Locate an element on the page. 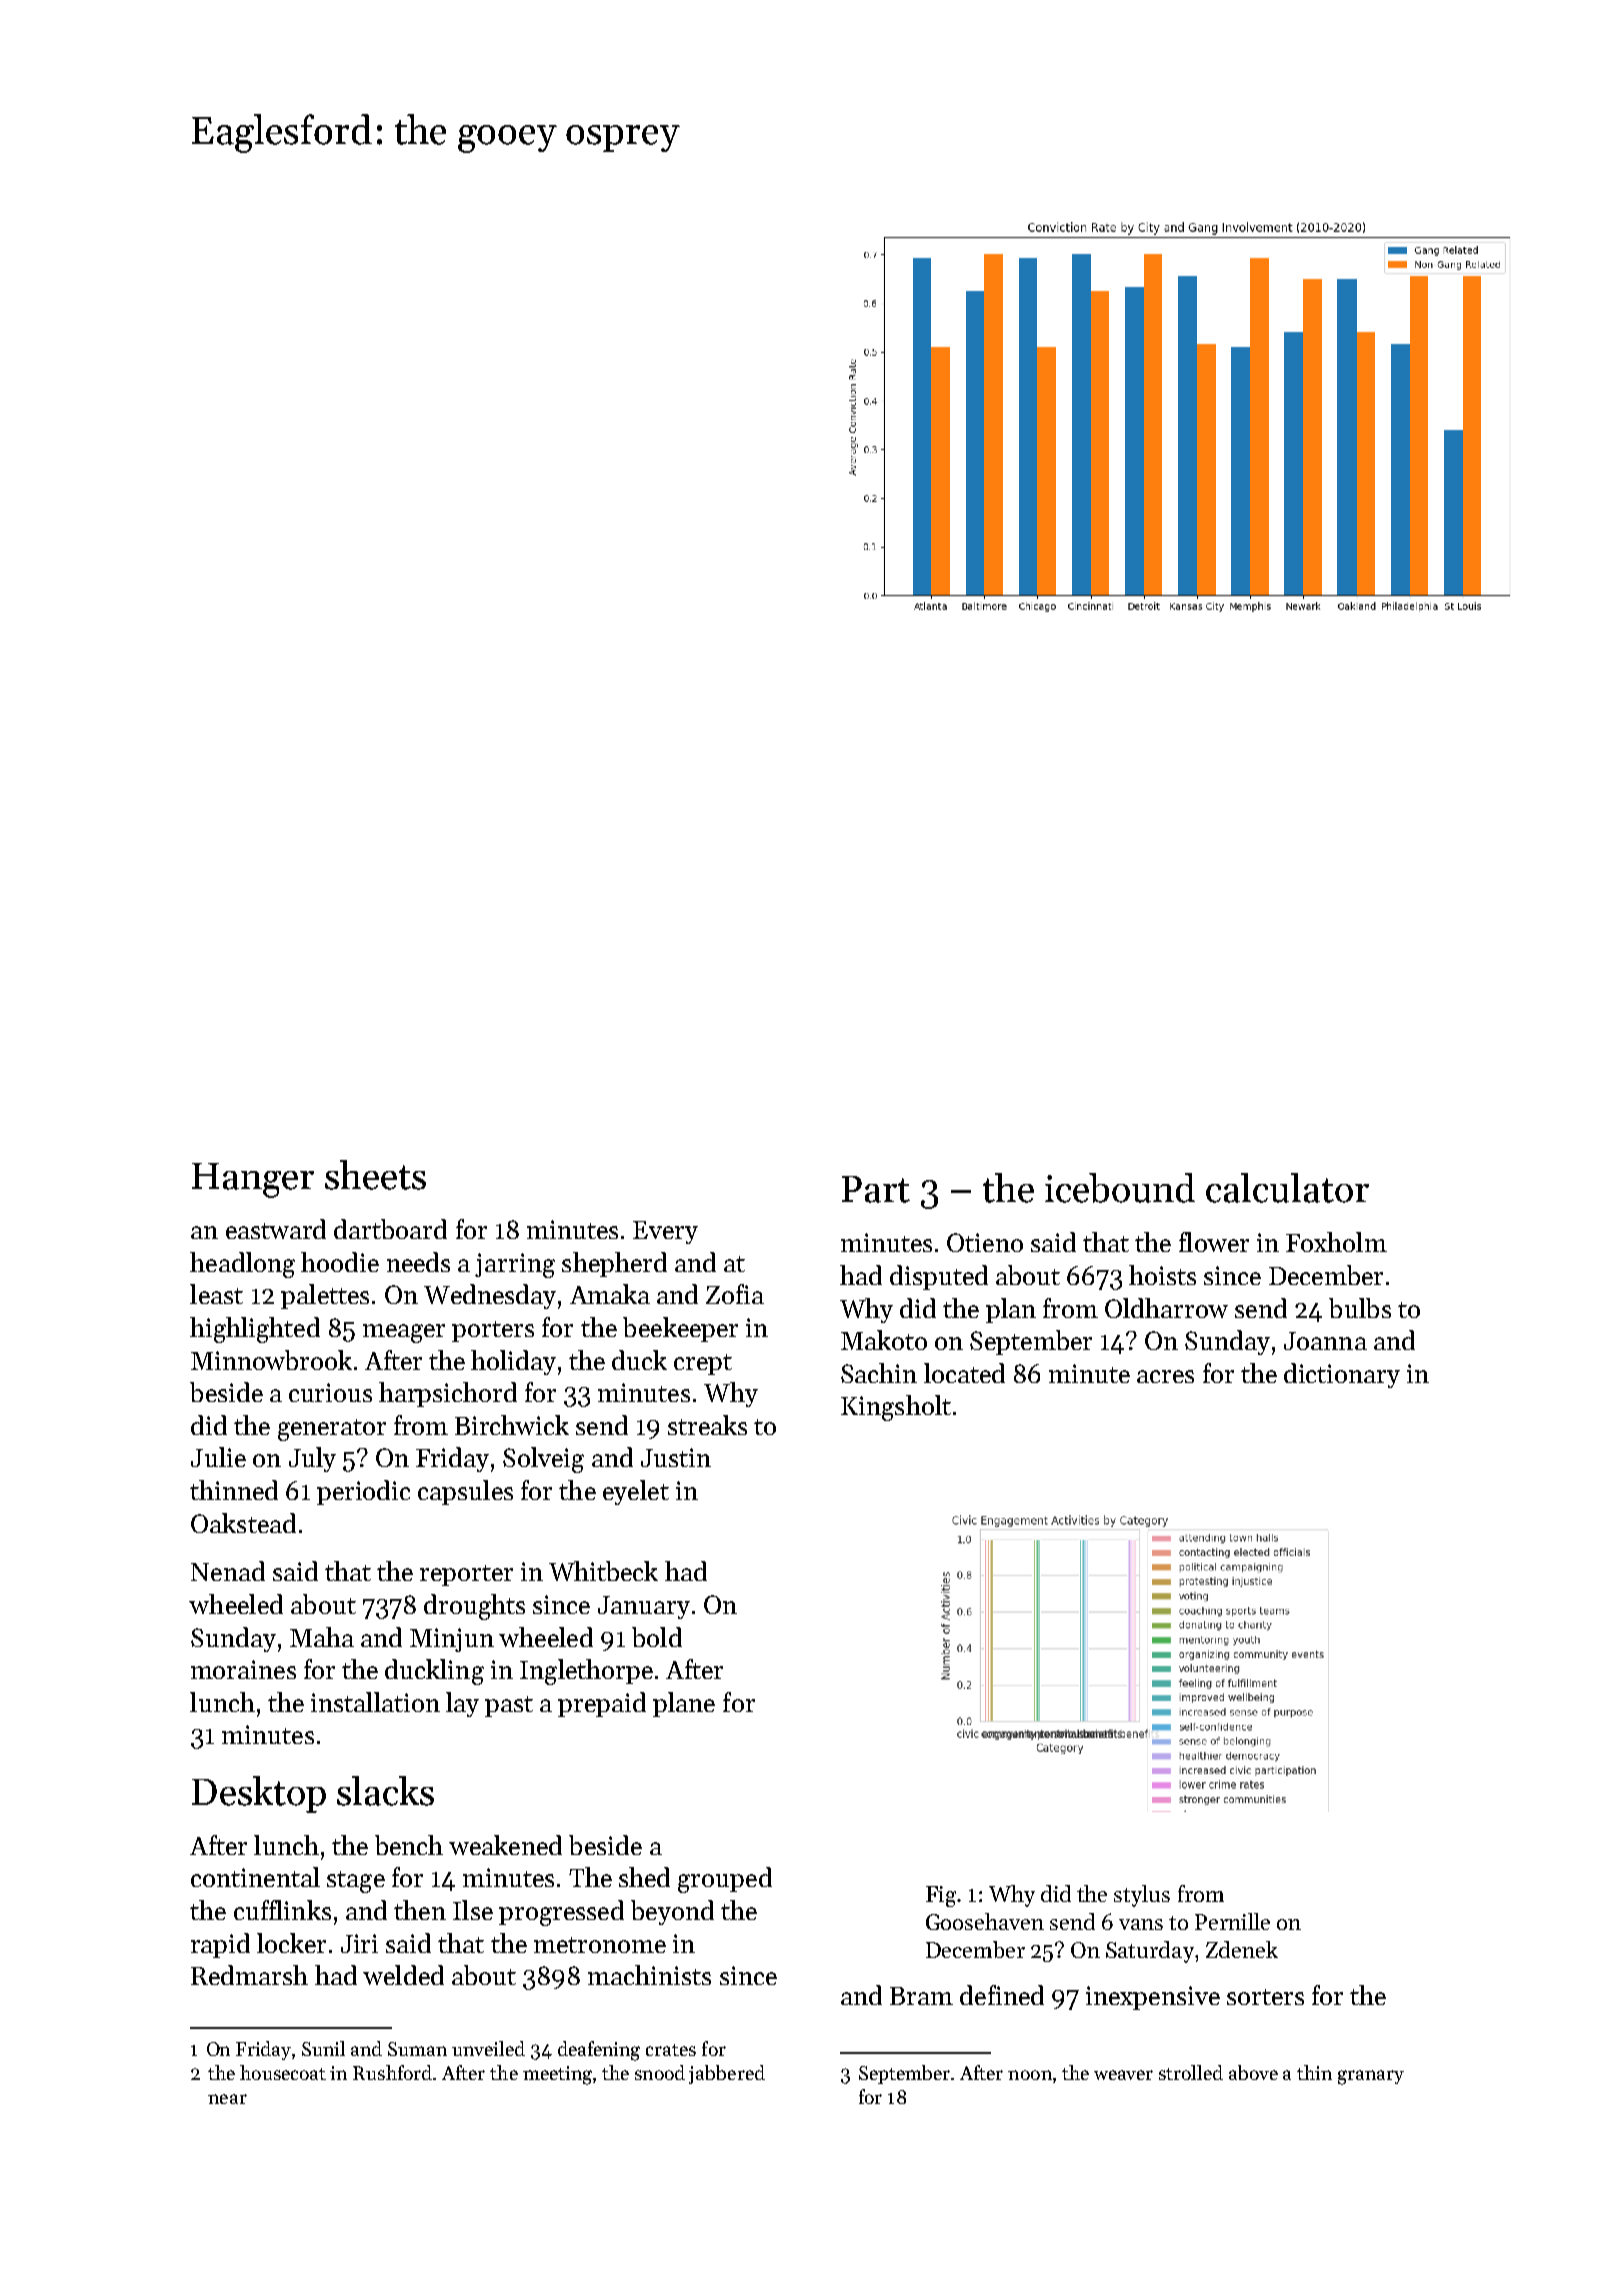 The image size is (1620, 2292). hoists is located at coordinates (1162, 1275).
